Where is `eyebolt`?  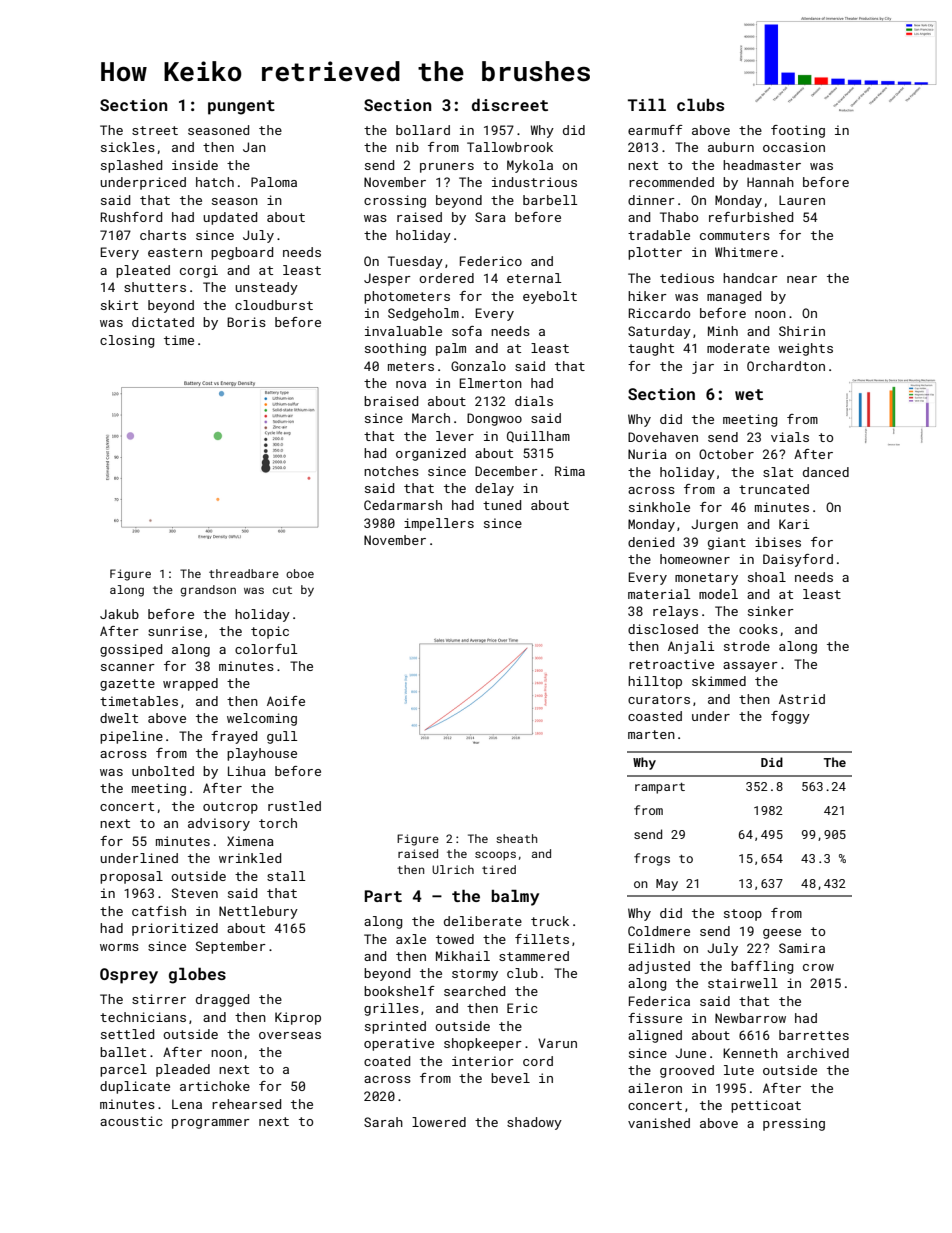
eyebolt is located at coordinates (550, 297).
